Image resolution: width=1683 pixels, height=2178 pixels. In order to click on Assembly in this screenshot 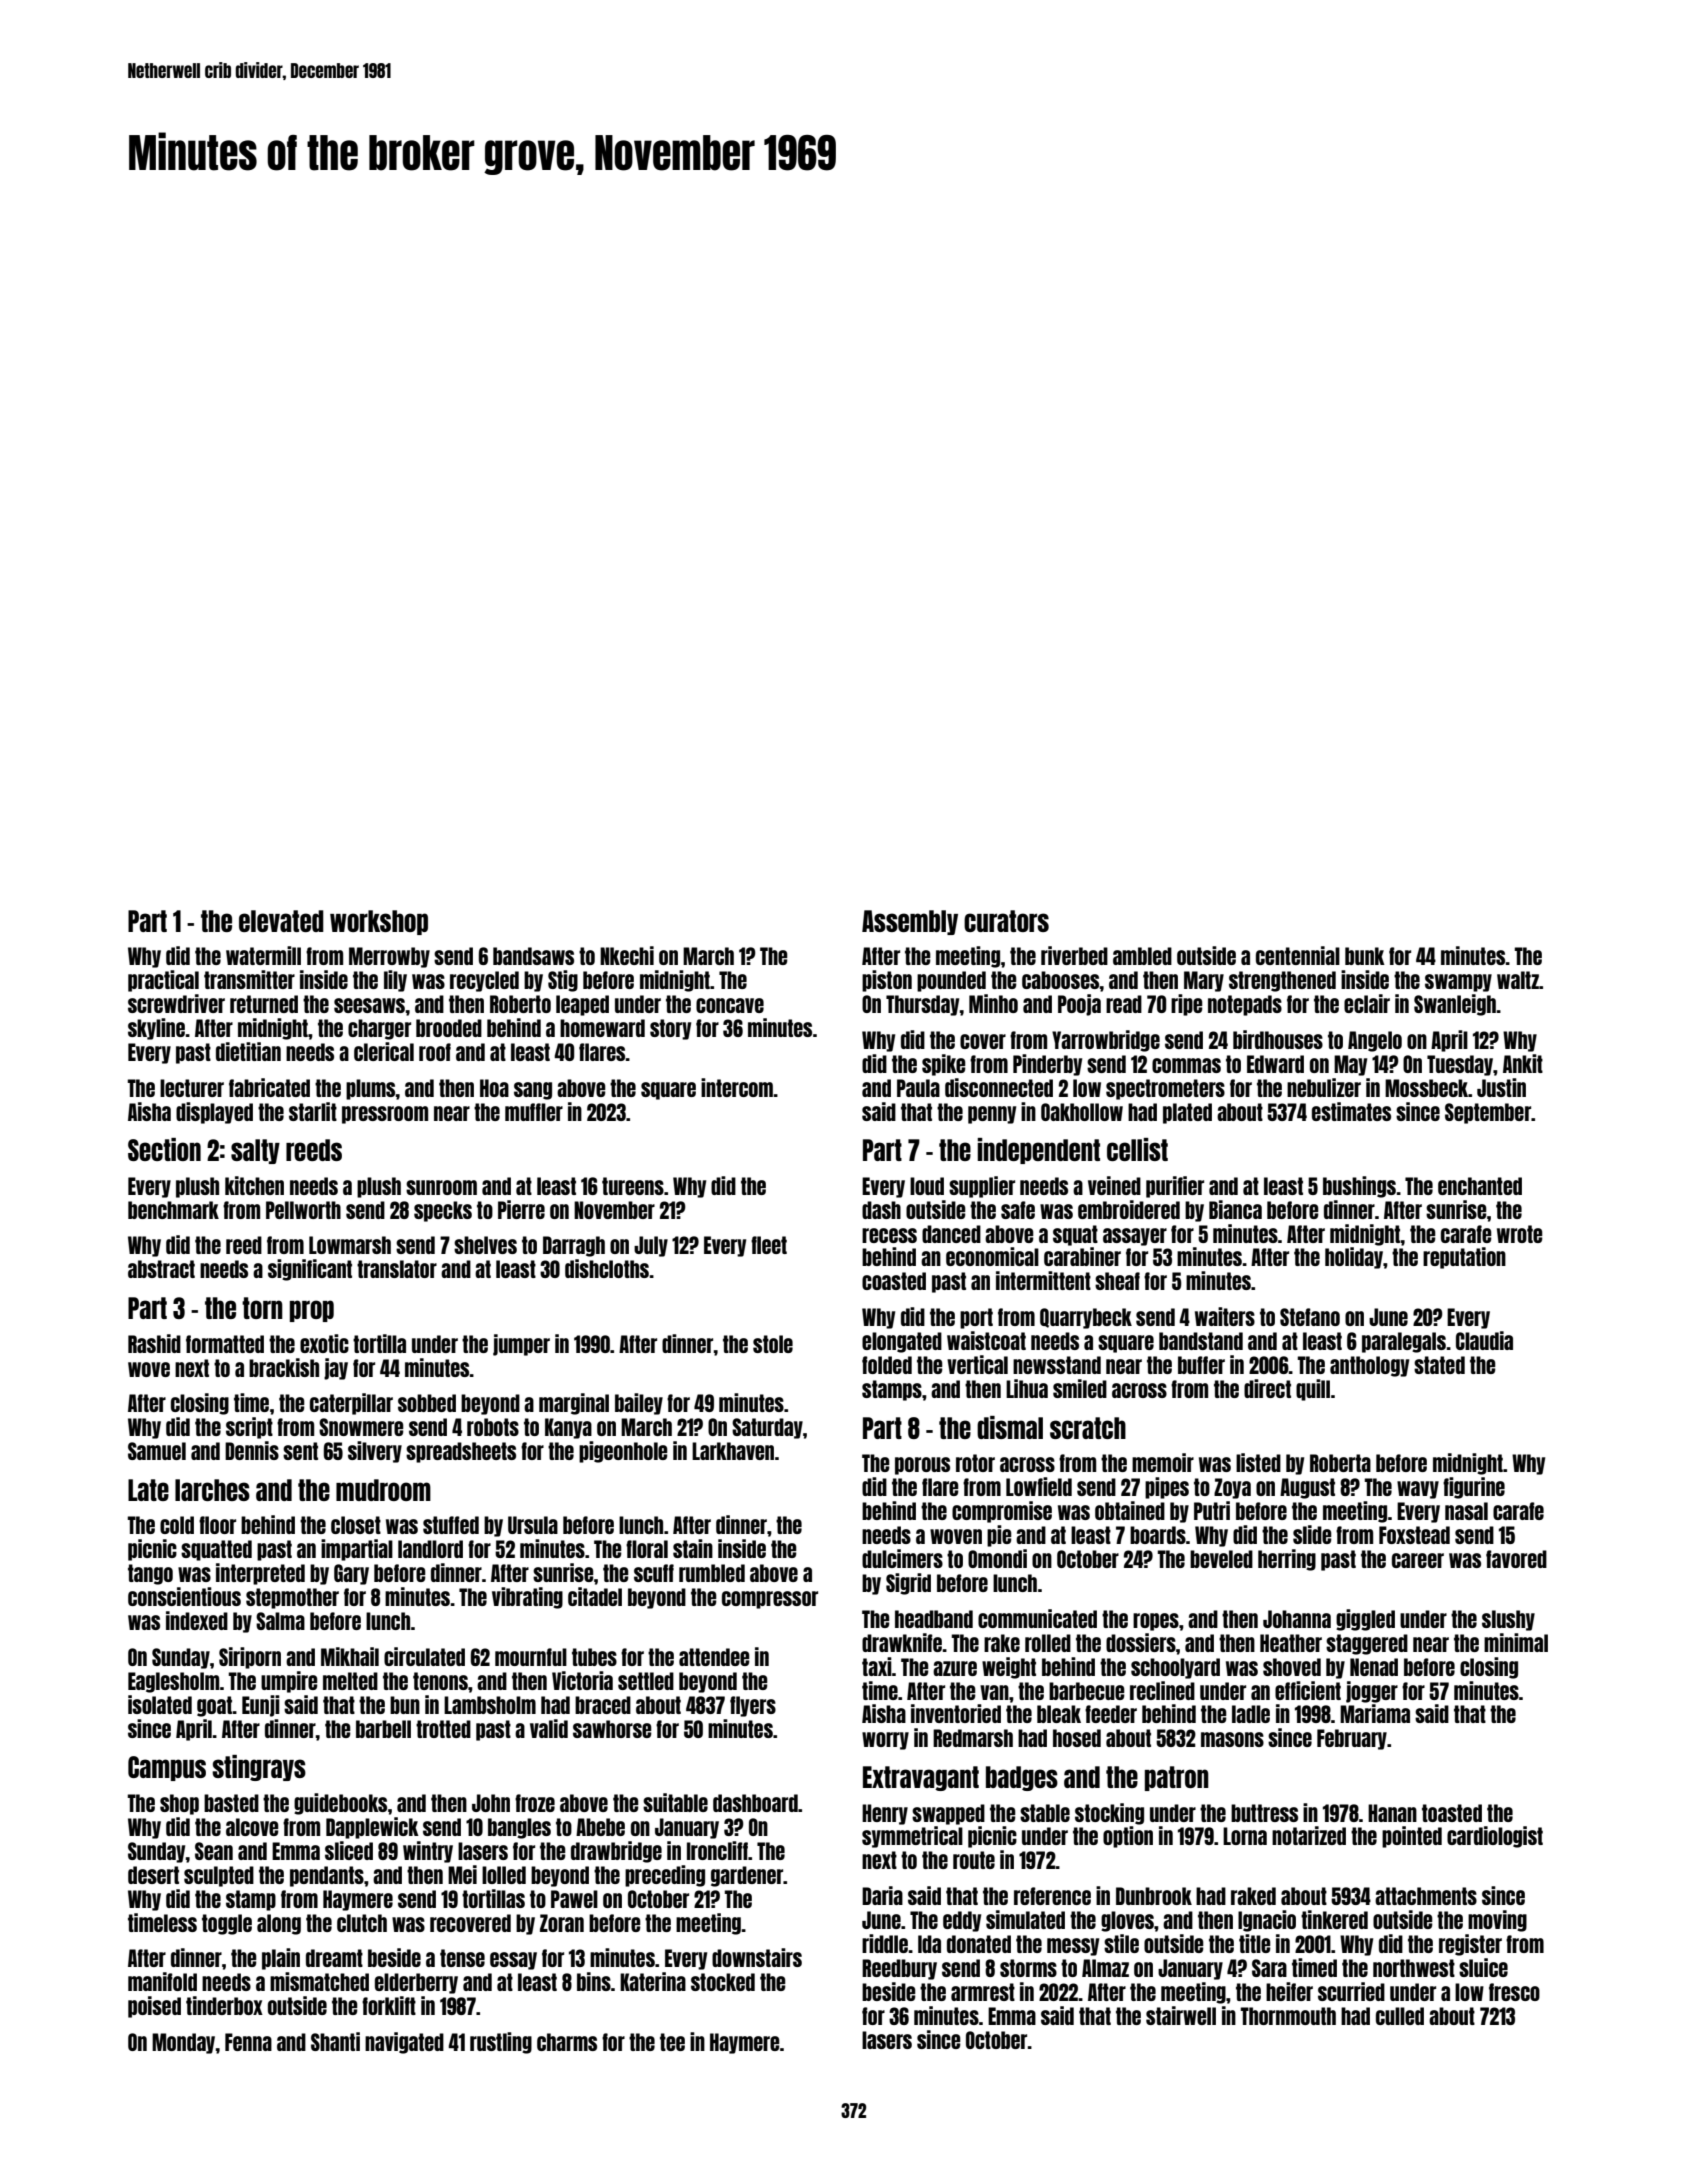, I will do `click(910, 922)`.
